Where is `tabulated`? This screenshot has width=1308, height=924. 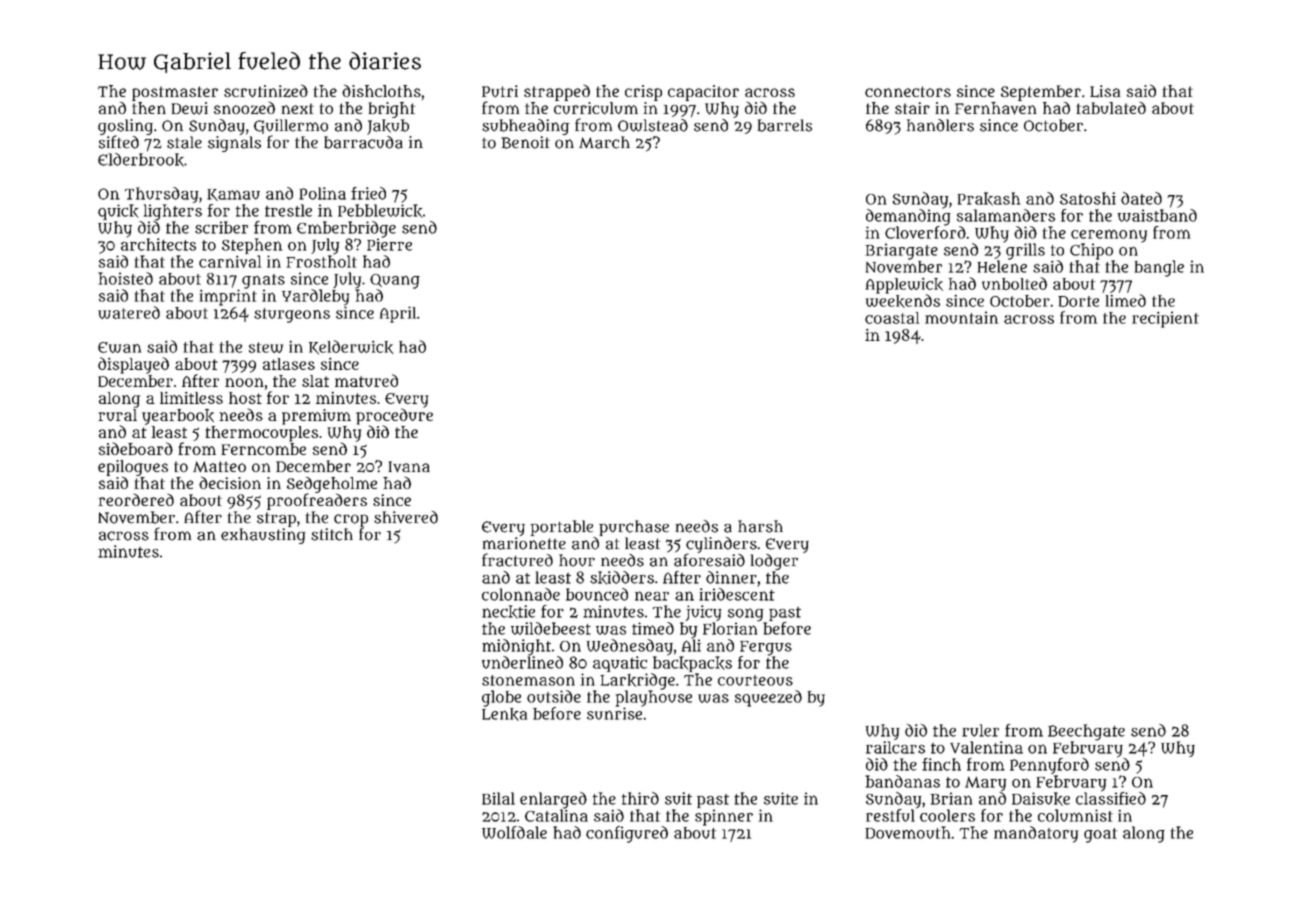
tabulated is located at coordinates (1111, 107).
